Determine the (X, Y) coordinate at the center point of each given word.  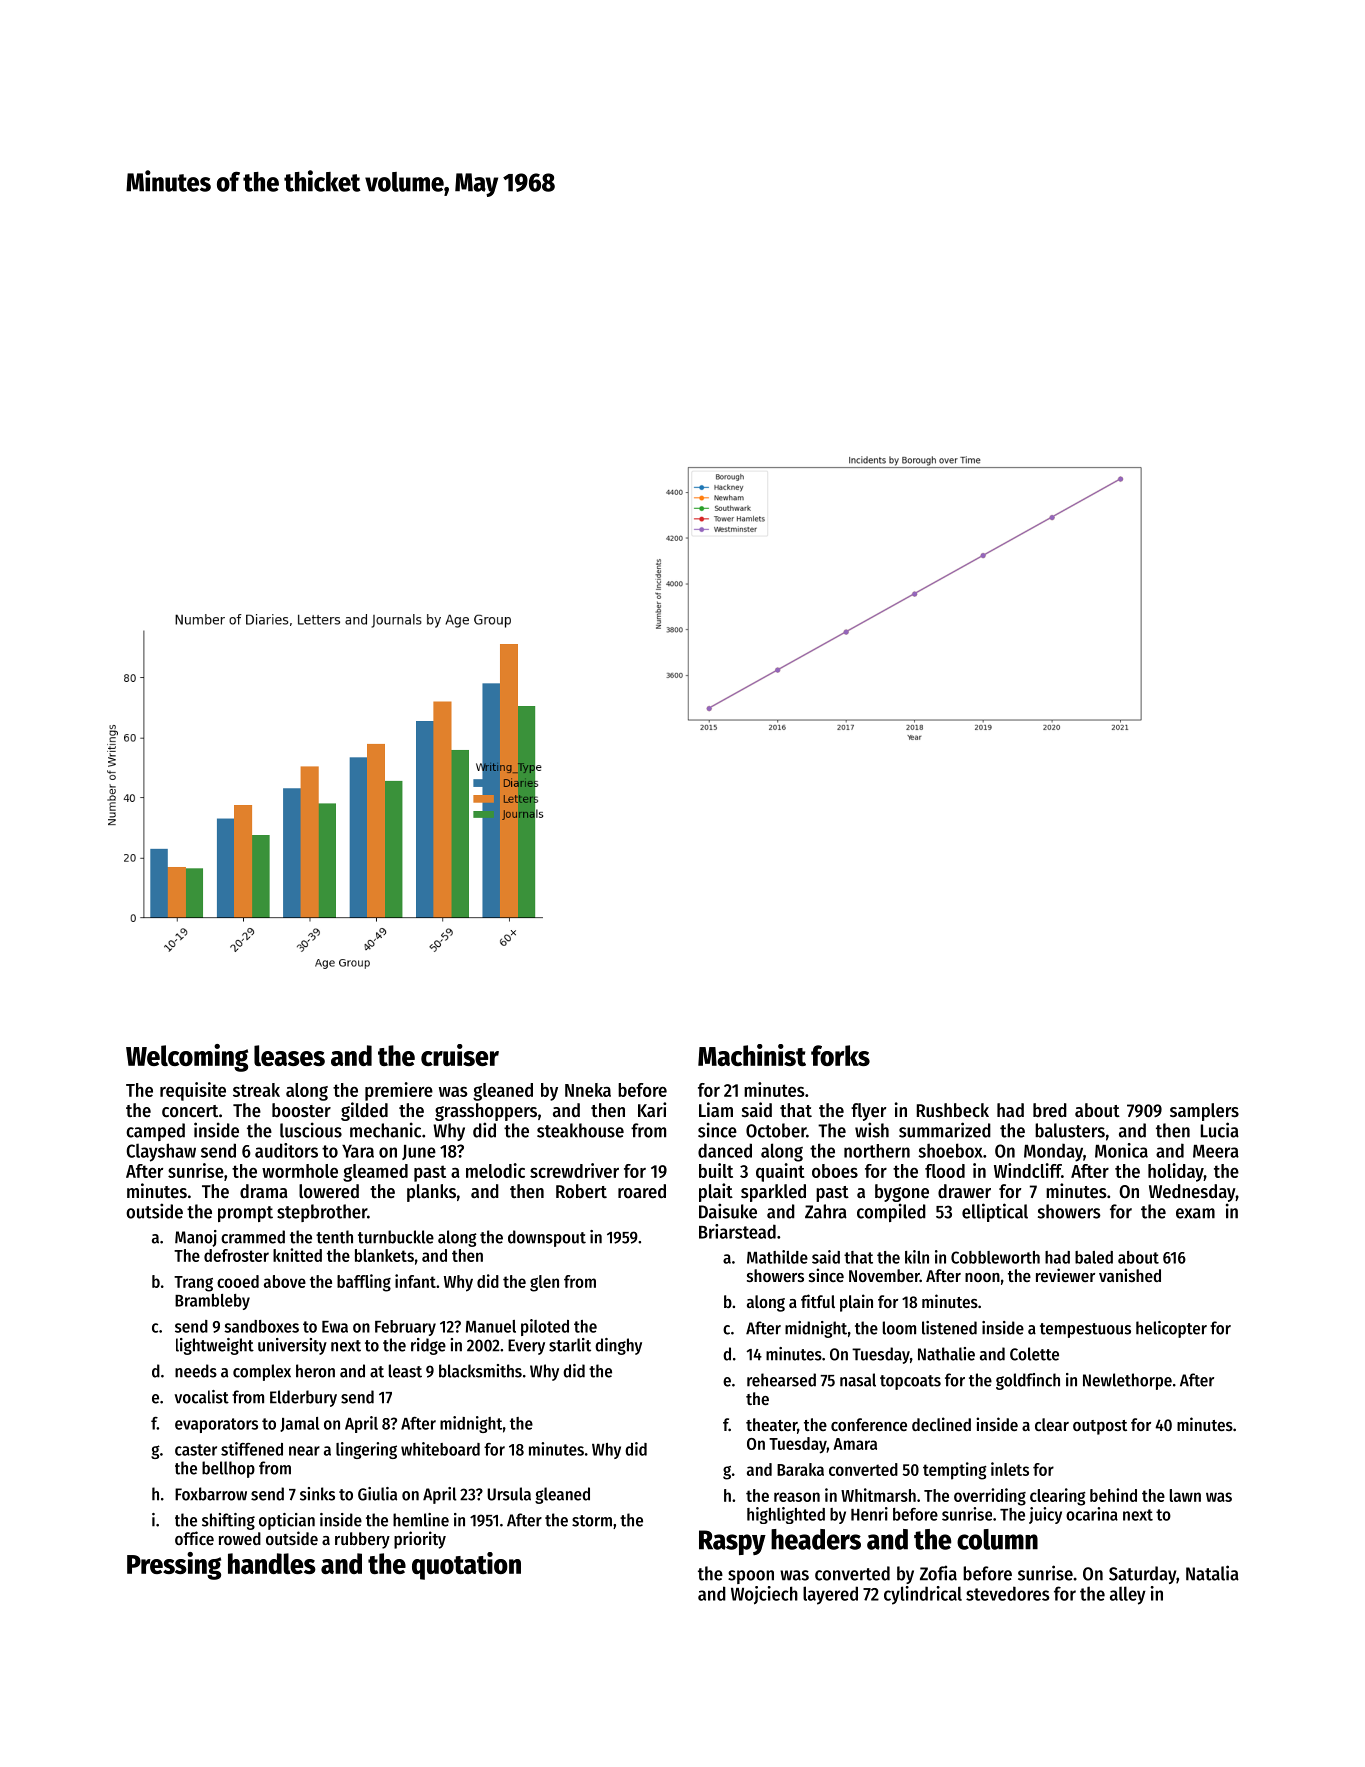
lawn (1185, 1495)
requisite (193, 1091)
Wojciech (764, 1595)
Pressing (174, 1566)
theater (771, 1424)
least (405, 1371)
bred (1050, 1110)
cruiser (460, 1055)
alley (1128, 1595)
